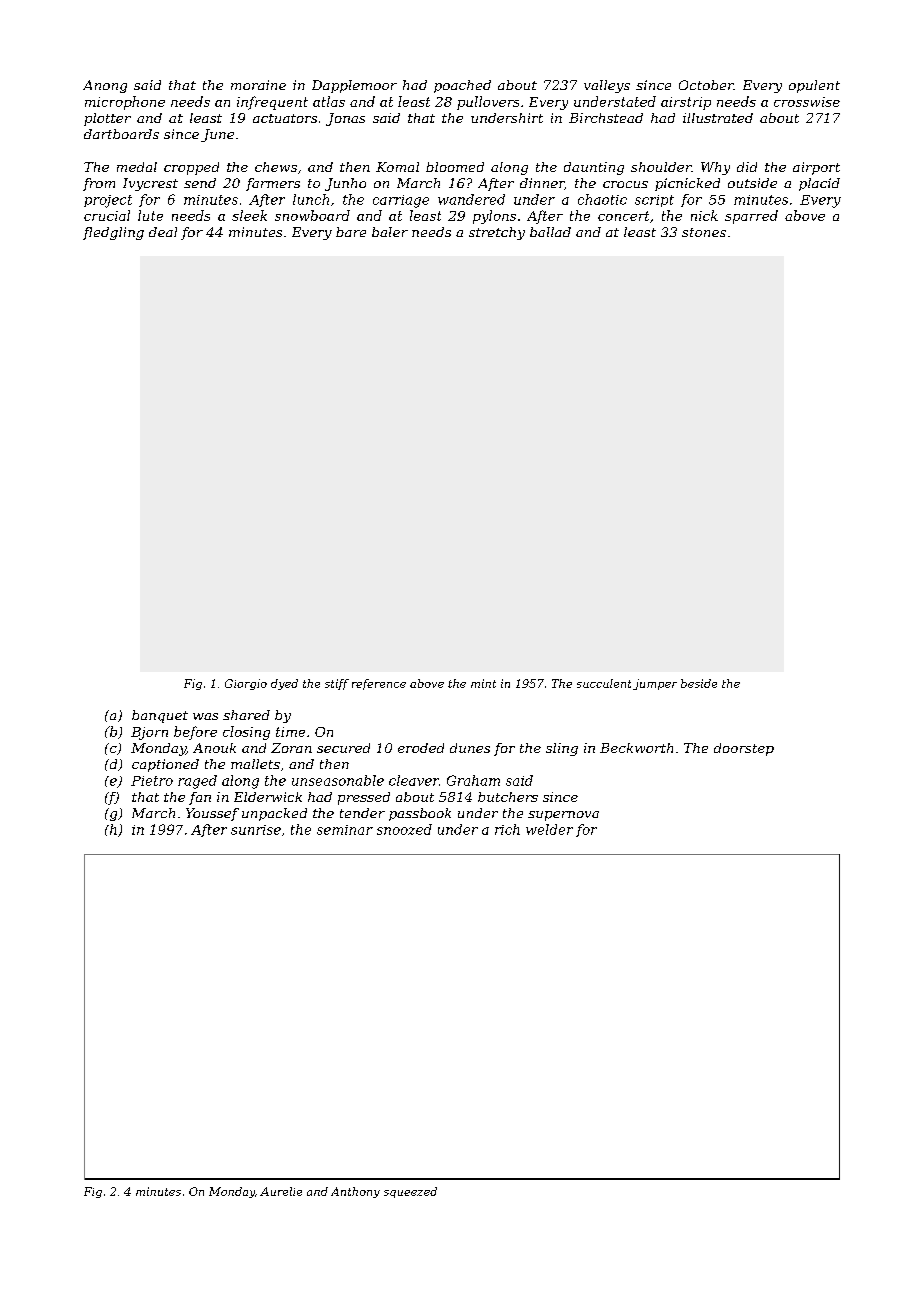 The image size is (924, 1308). Describe the element at coordinates (704, 232) in the image. I see `stones` at that location.
